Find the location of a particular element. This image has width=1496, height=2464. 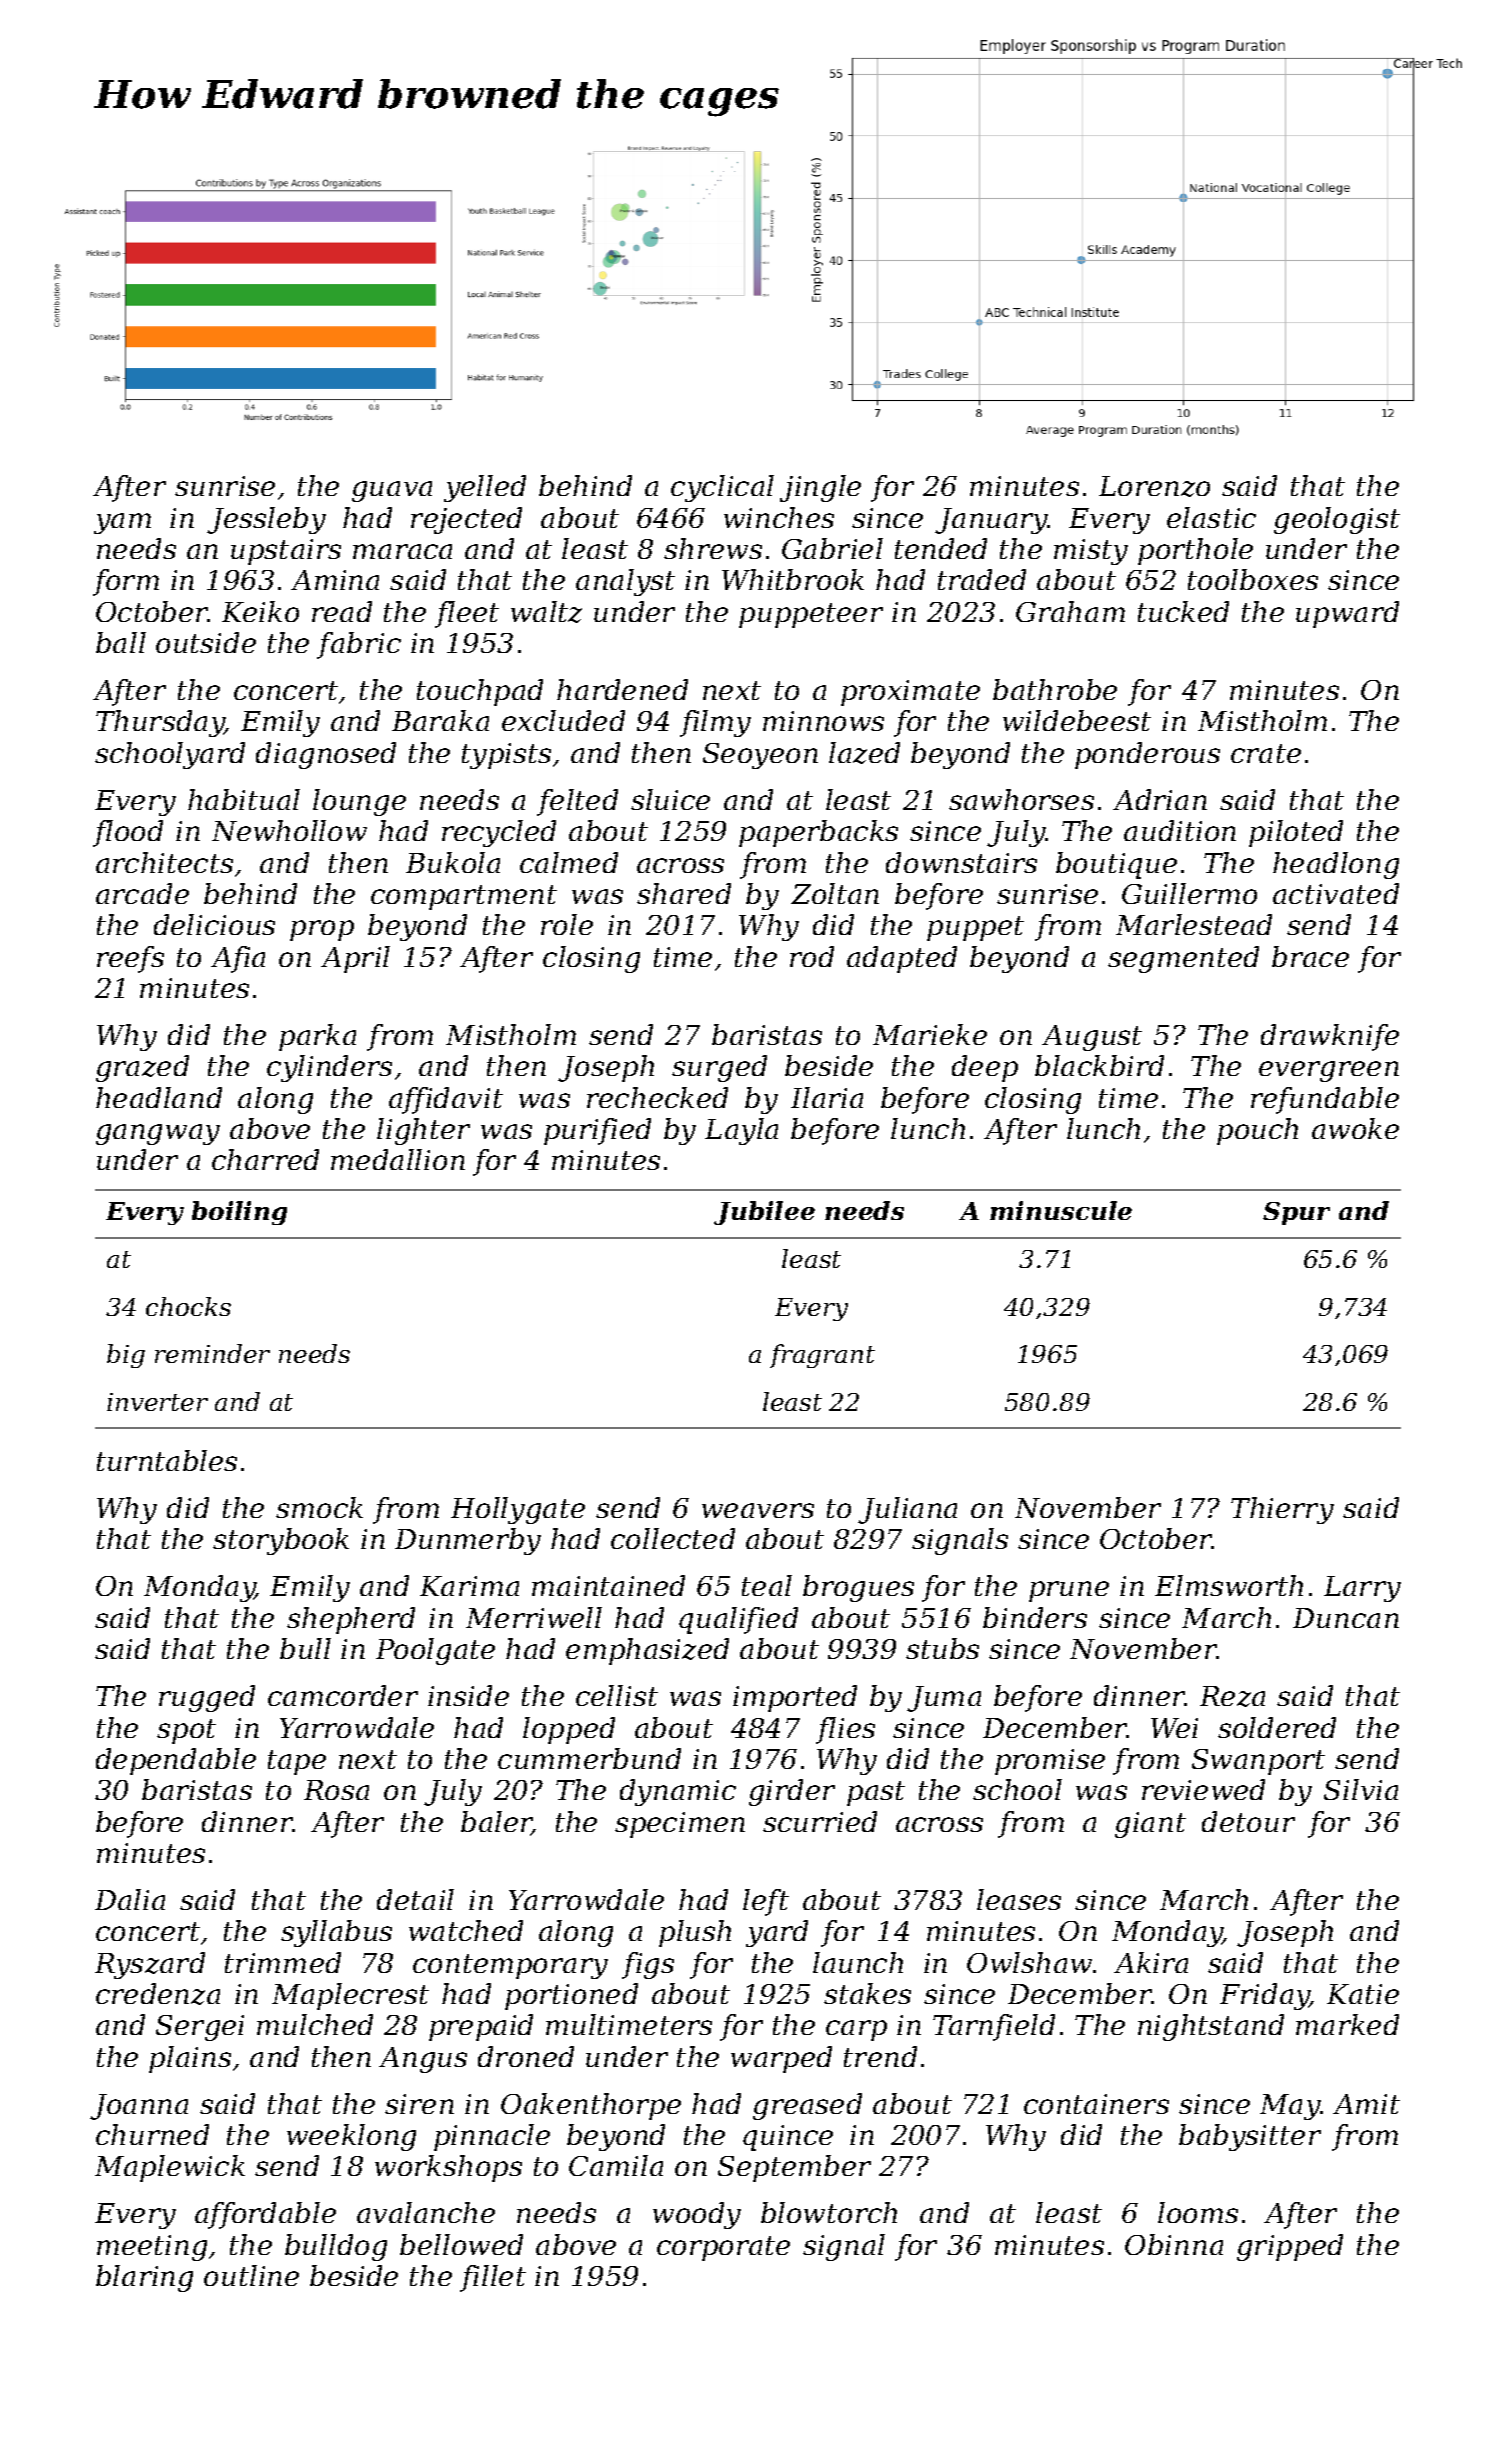

Juliana is located at coordinates (907, 1510).
